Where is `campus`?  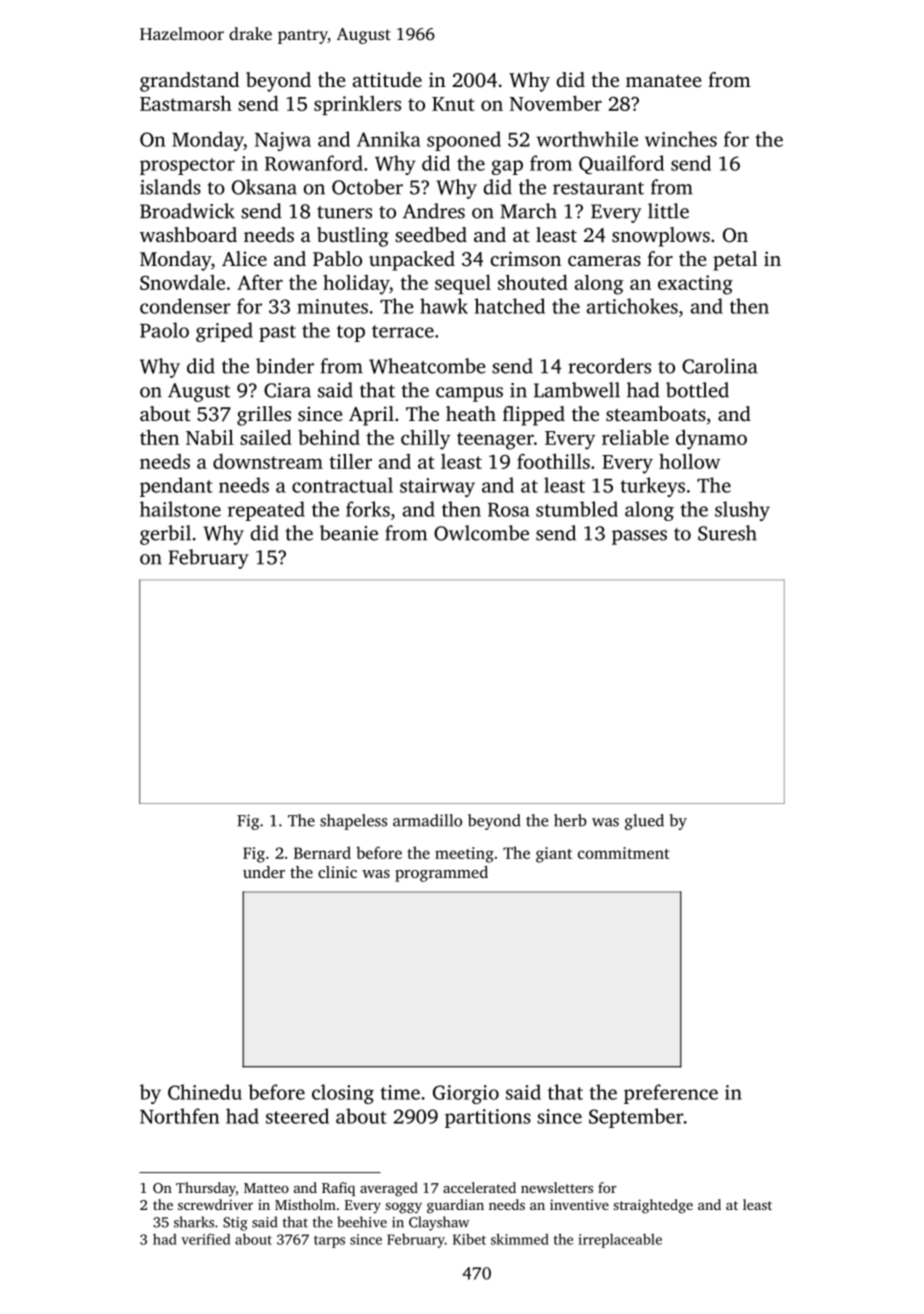 campus is located at coordinates (469, 394).
